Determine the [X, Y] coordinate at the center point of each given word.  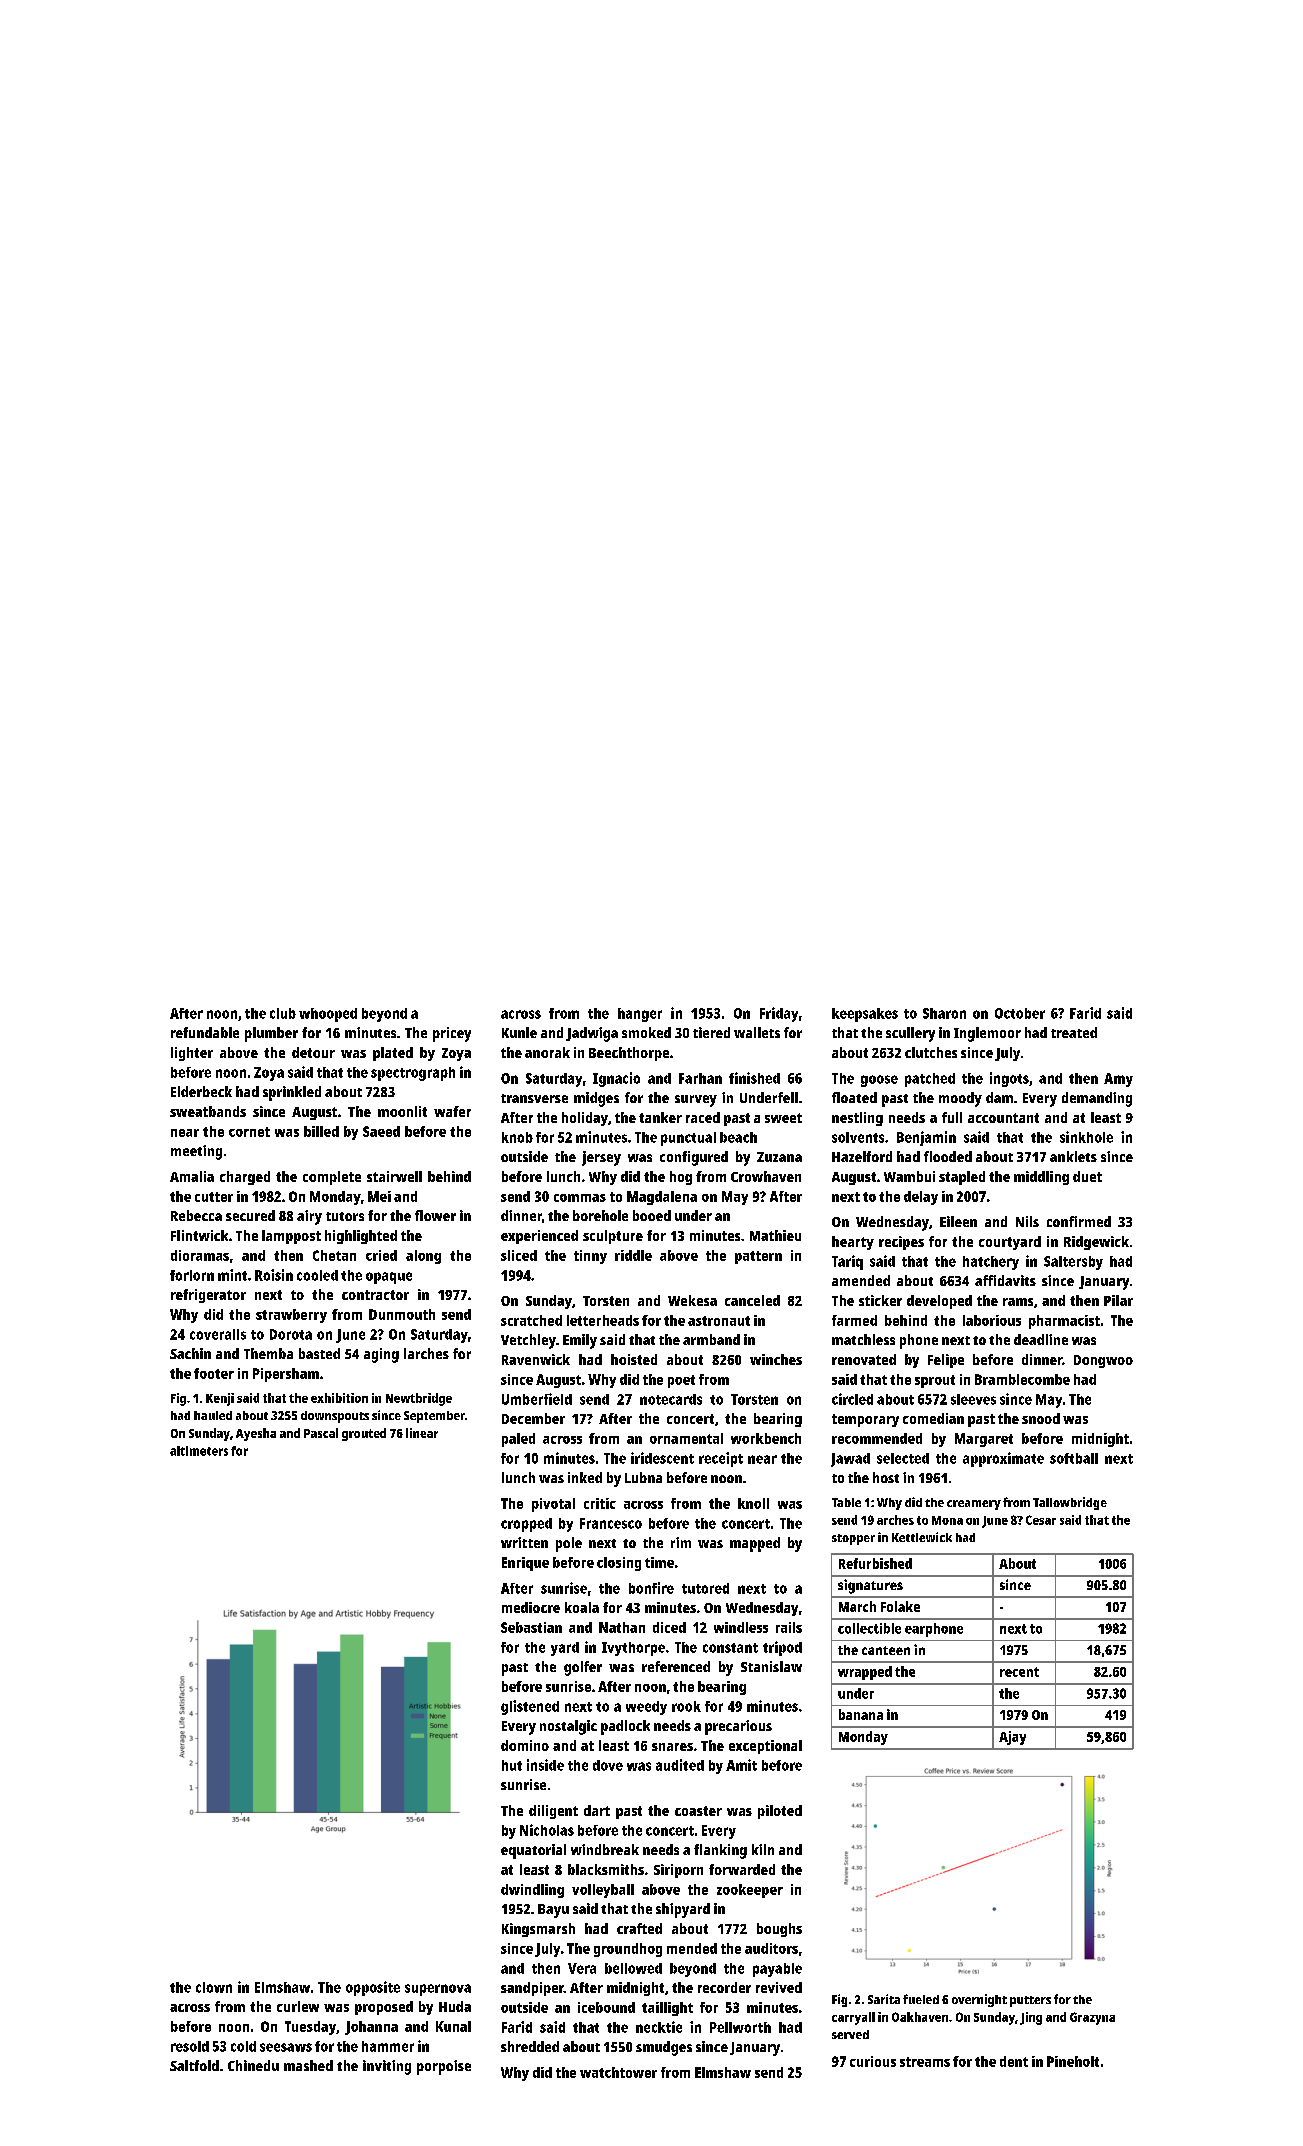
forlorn [192, 1275]
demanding [1097, 1099]
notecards [671, 1399]
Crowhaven [766, 1176]
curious [873, 2061]
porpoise [444, 2067]
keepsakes [865, 1015]
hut [512, 1765]
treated [1074, 1032]
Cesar [1041, 1520]
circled [852, 1399]
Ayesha [256, 1434]
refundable [205, 1032]
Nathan [622, 1627]
